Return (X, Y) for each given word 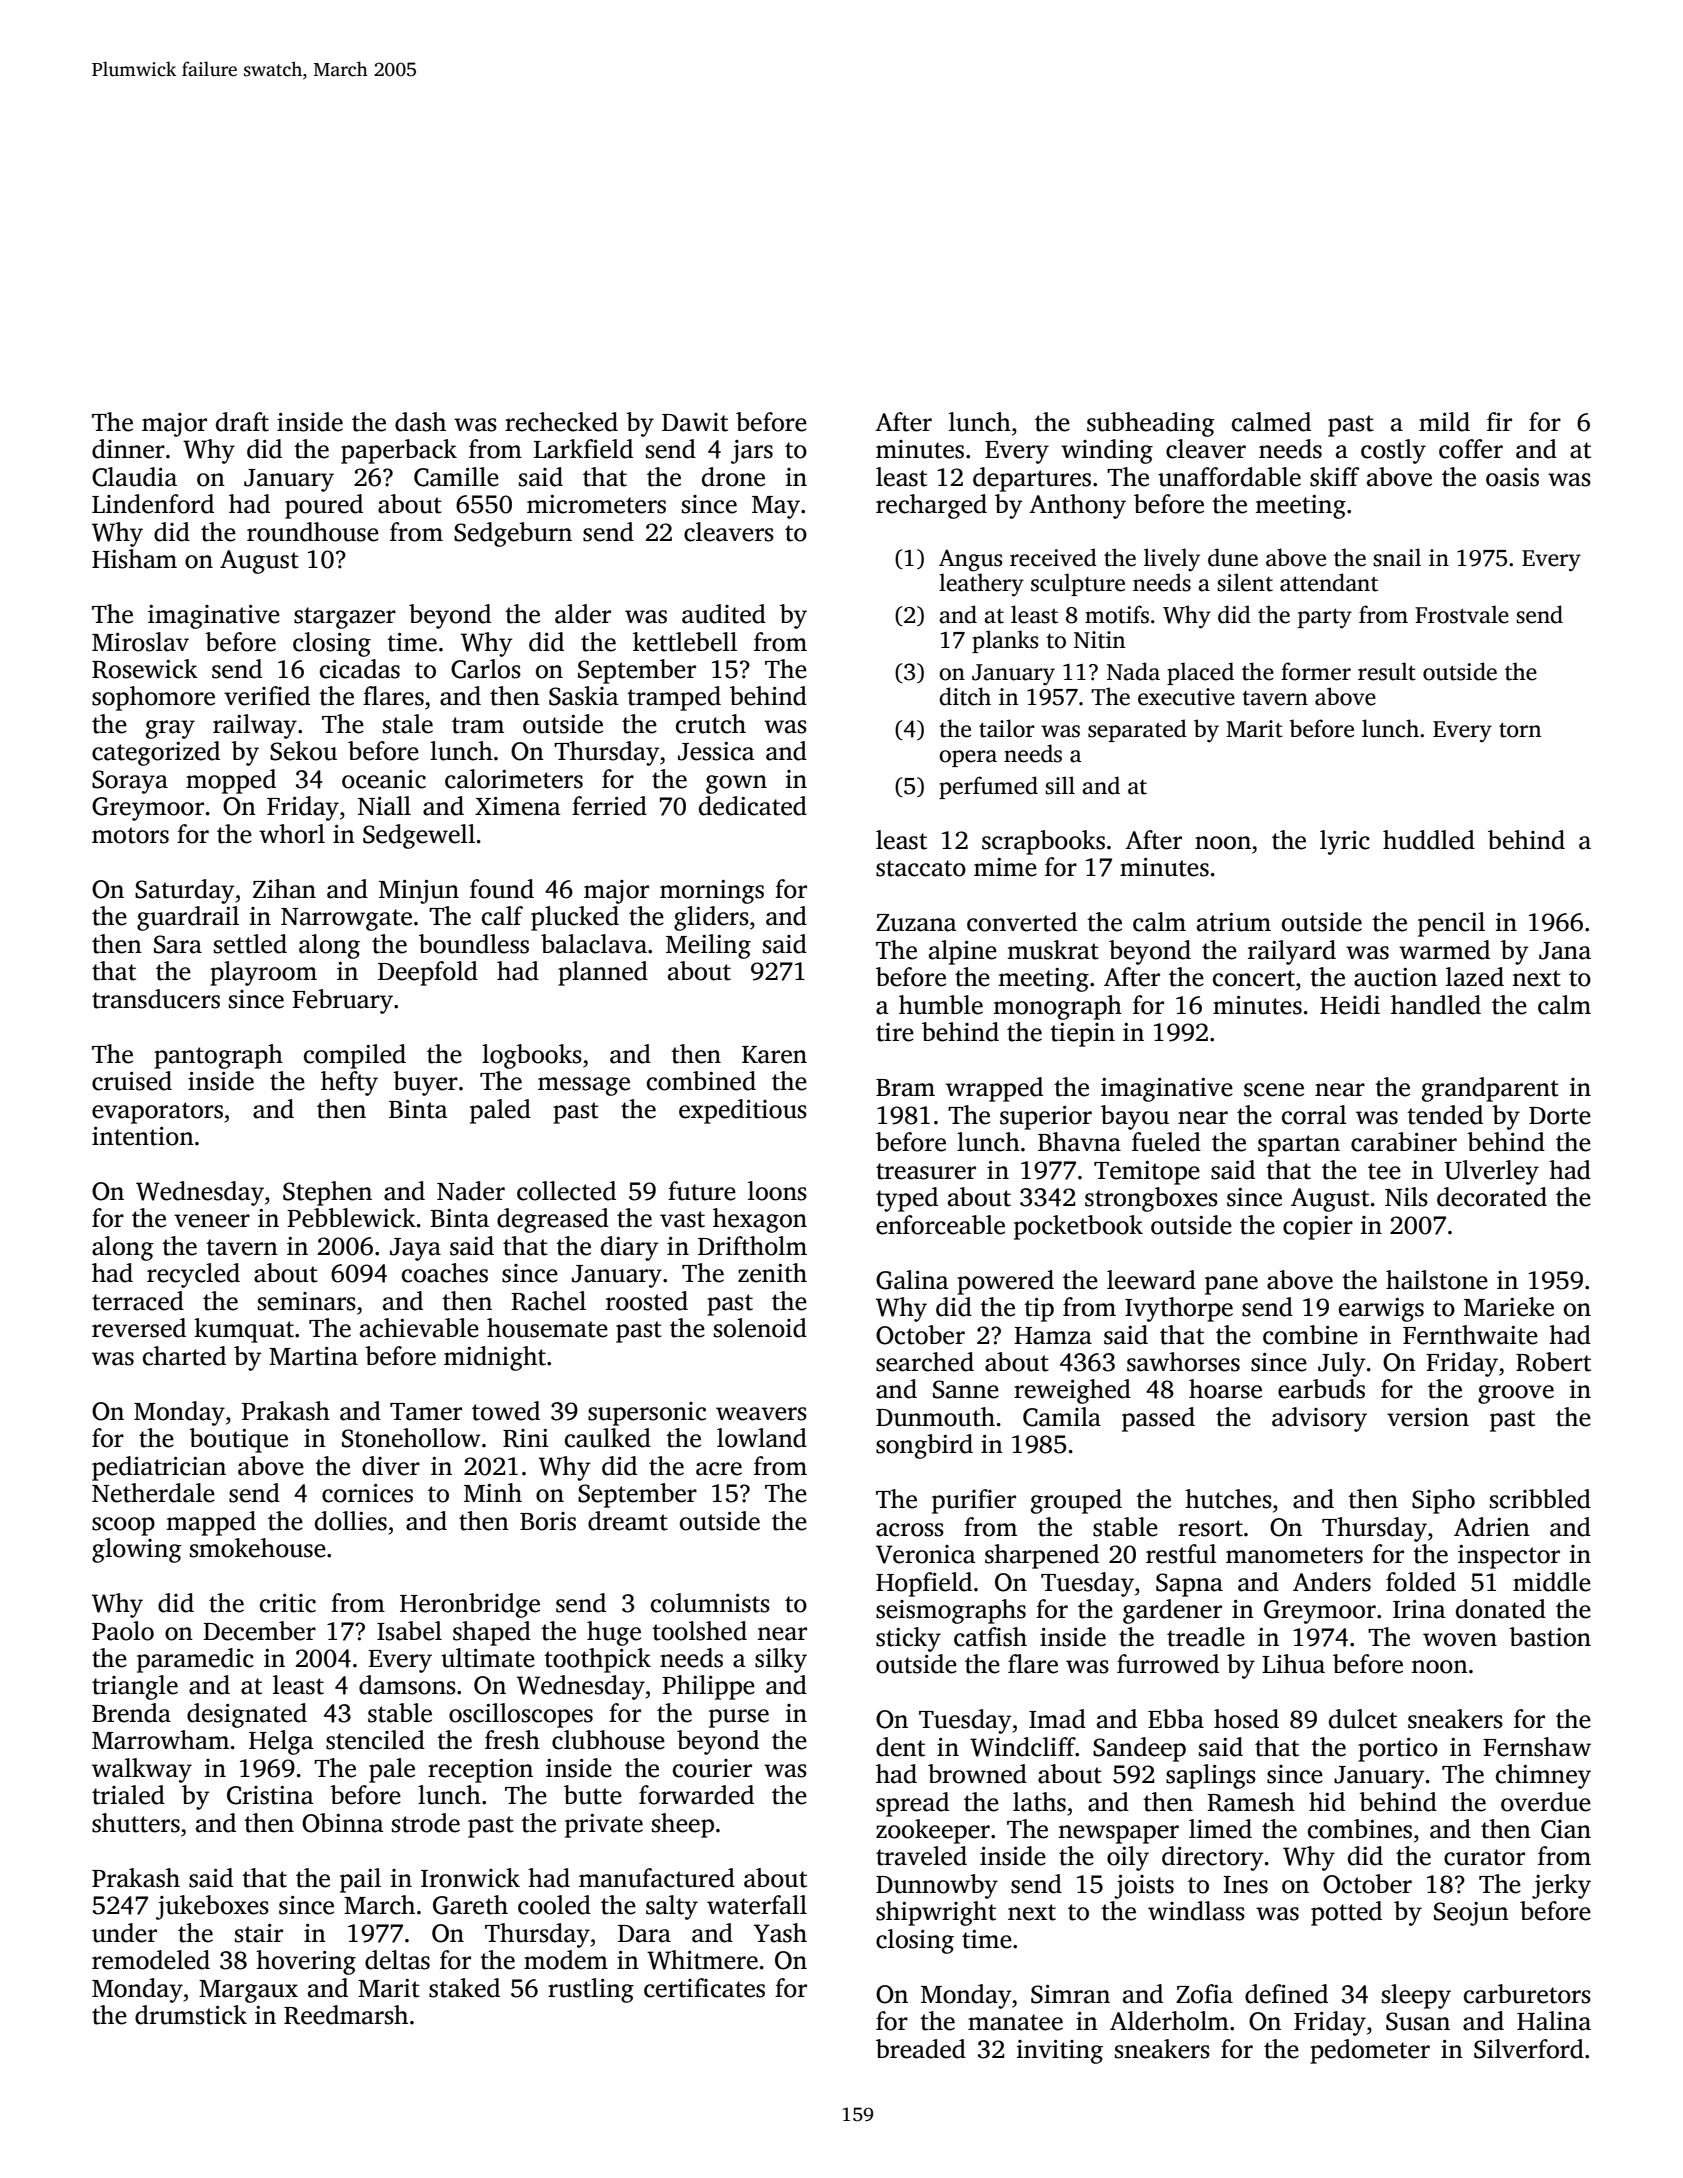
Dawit (695, 422)
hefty (349, 1083)
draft (242, 422)
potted (1346, 1913)
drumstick (191, 2015)
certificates (704, 1988)
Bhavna (1079, 1142)
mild (1444, 422)
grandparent (1490, 1089)
